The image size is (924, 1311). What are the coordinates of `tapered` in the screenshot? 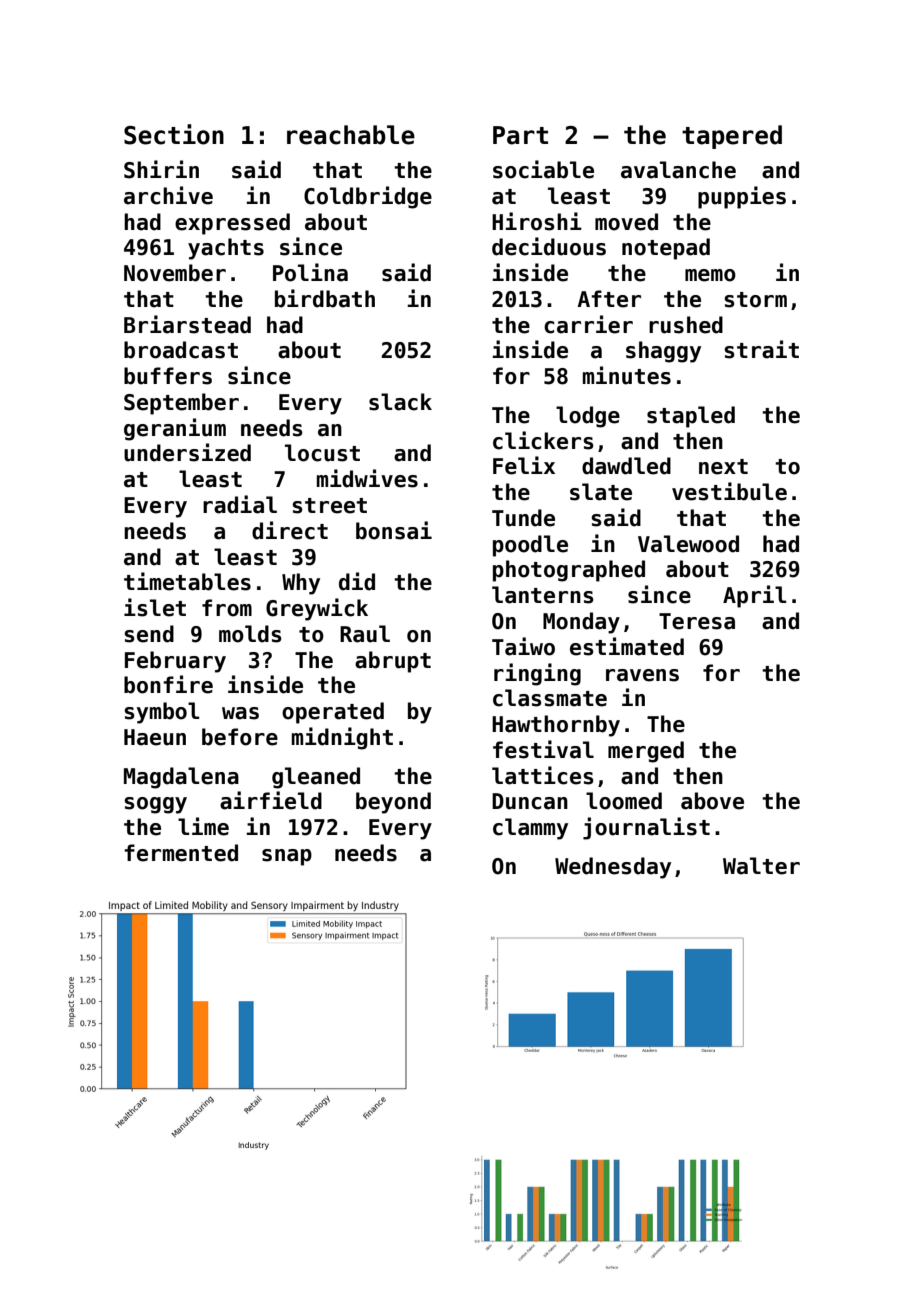 It's located at (732, 137).
